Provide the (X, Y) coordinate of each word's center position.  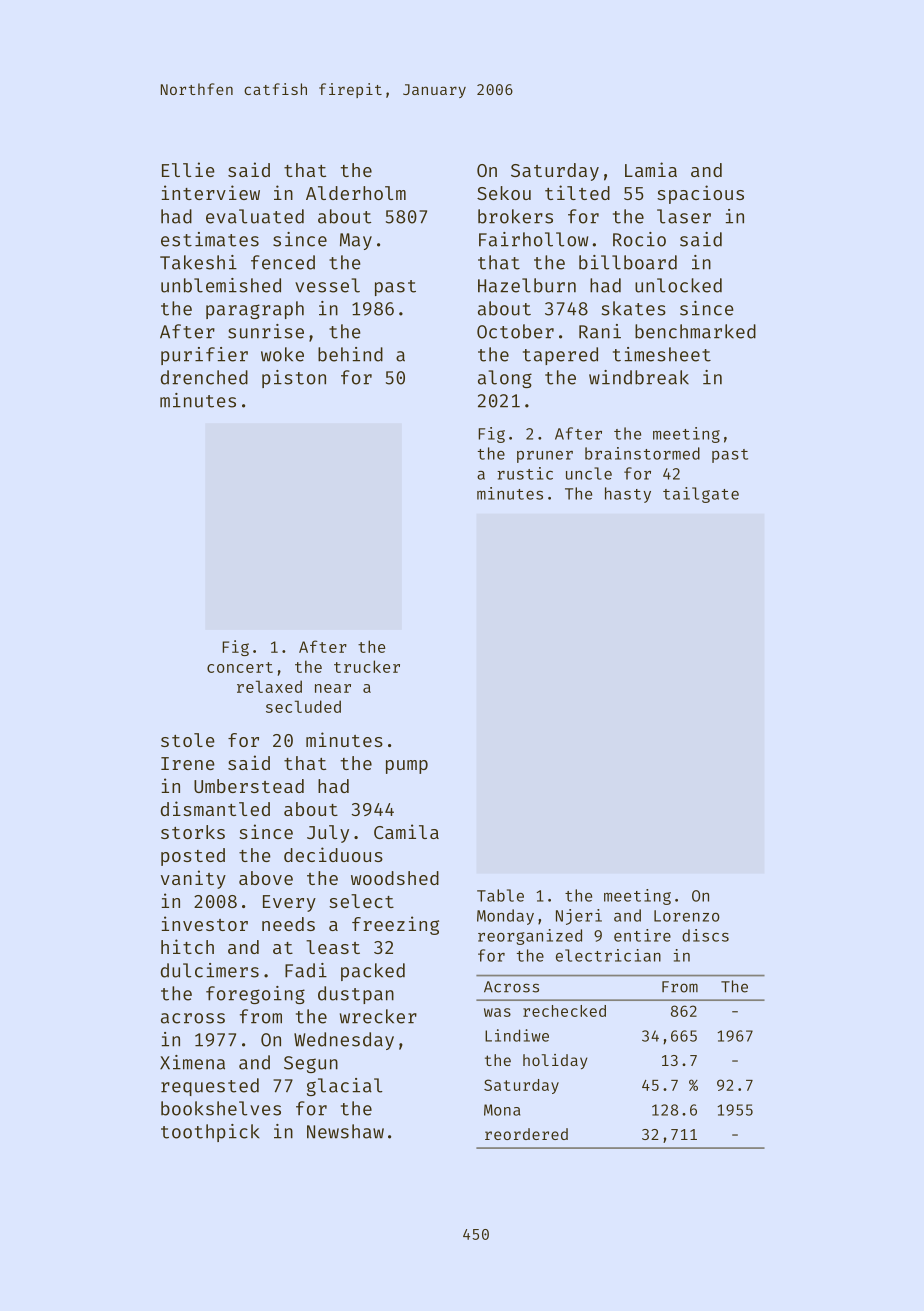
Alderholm (356, 193)
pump (407, 767)
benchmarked (695, 331)
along (505, 379)
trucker (367, 666)
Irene (188, 763)
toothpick (210, 1133)
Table (500, 895)
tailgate (701, 495)
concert (240, 667)
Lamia (651, 169)
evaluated (255, 216)
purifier (204, 356)
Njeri (579, 917)
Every (289, 903)
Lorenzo (687, 916)
